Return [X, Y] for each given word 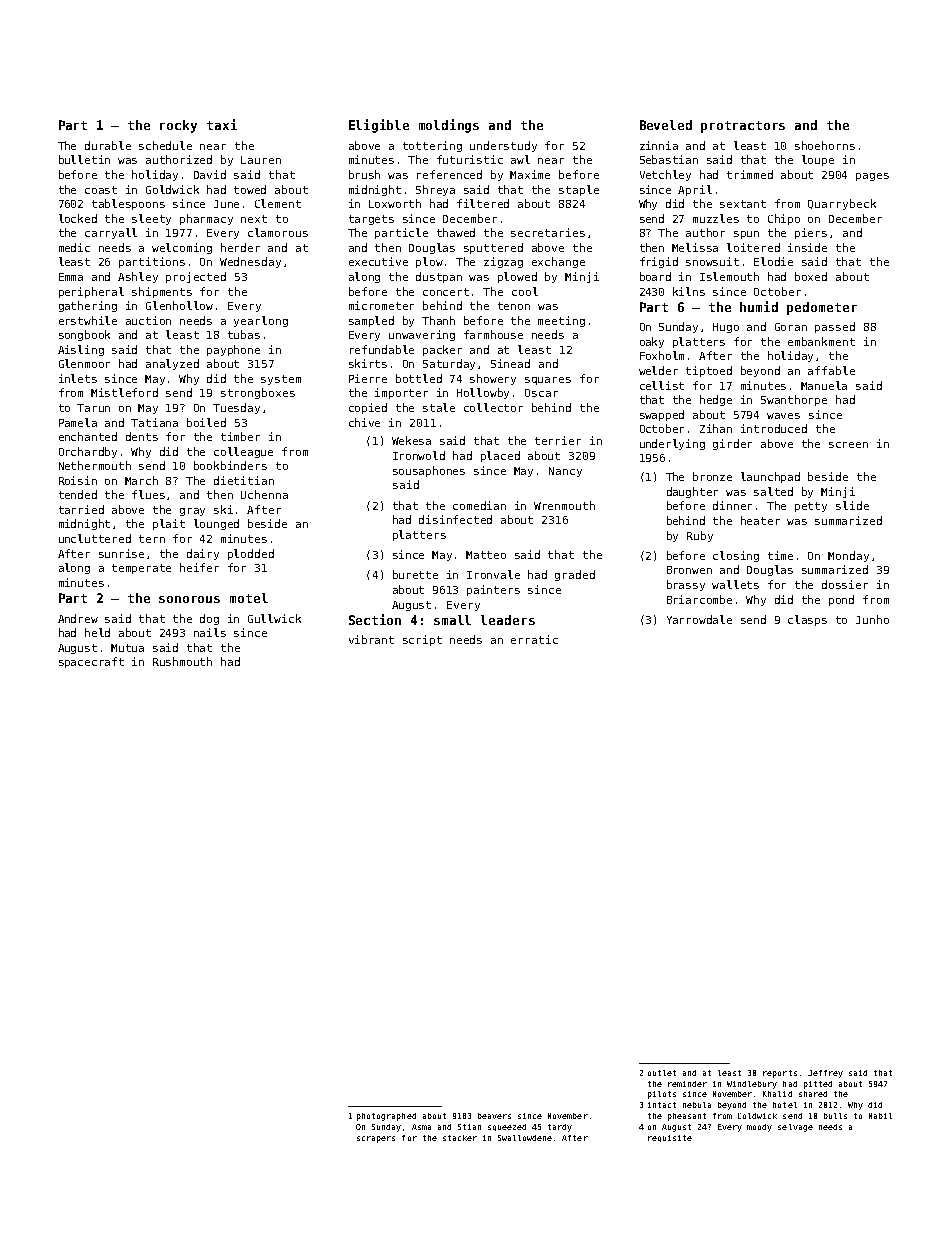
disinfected [455, 519]
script [422, 640]
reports [780, 1074]
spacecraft [91, 662]
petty [811, 507]
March [141, 480]
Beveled [666, 125]
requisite [670, 1138]
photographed [386, 1117]
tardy [560, 1128]
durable [108, 145]
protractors [743, 127]
